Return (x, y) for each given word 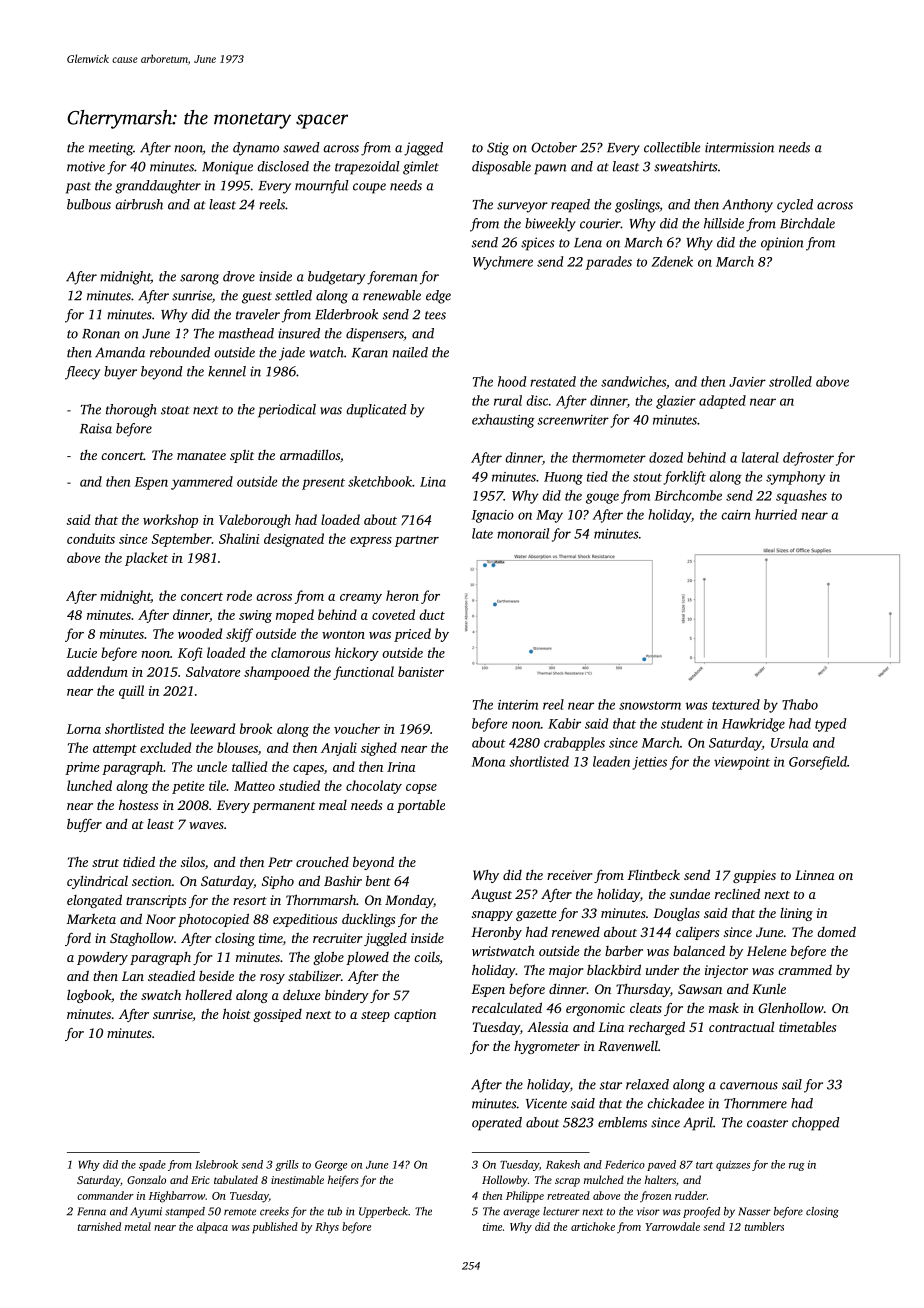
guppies (754, 876)
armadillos (310, 455)
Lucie (81, 653)
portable (421, 806)
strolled (790, 381)
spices (537, 244)
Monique (227, 168)
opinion (782, 244)
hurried (776, 514)
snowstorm (650, 705)
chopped (816, 1124)
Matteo (254, 786)
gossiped (277, 1015)
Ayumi (146, 1212)
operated (497, 1124)
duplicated (376, 411)
